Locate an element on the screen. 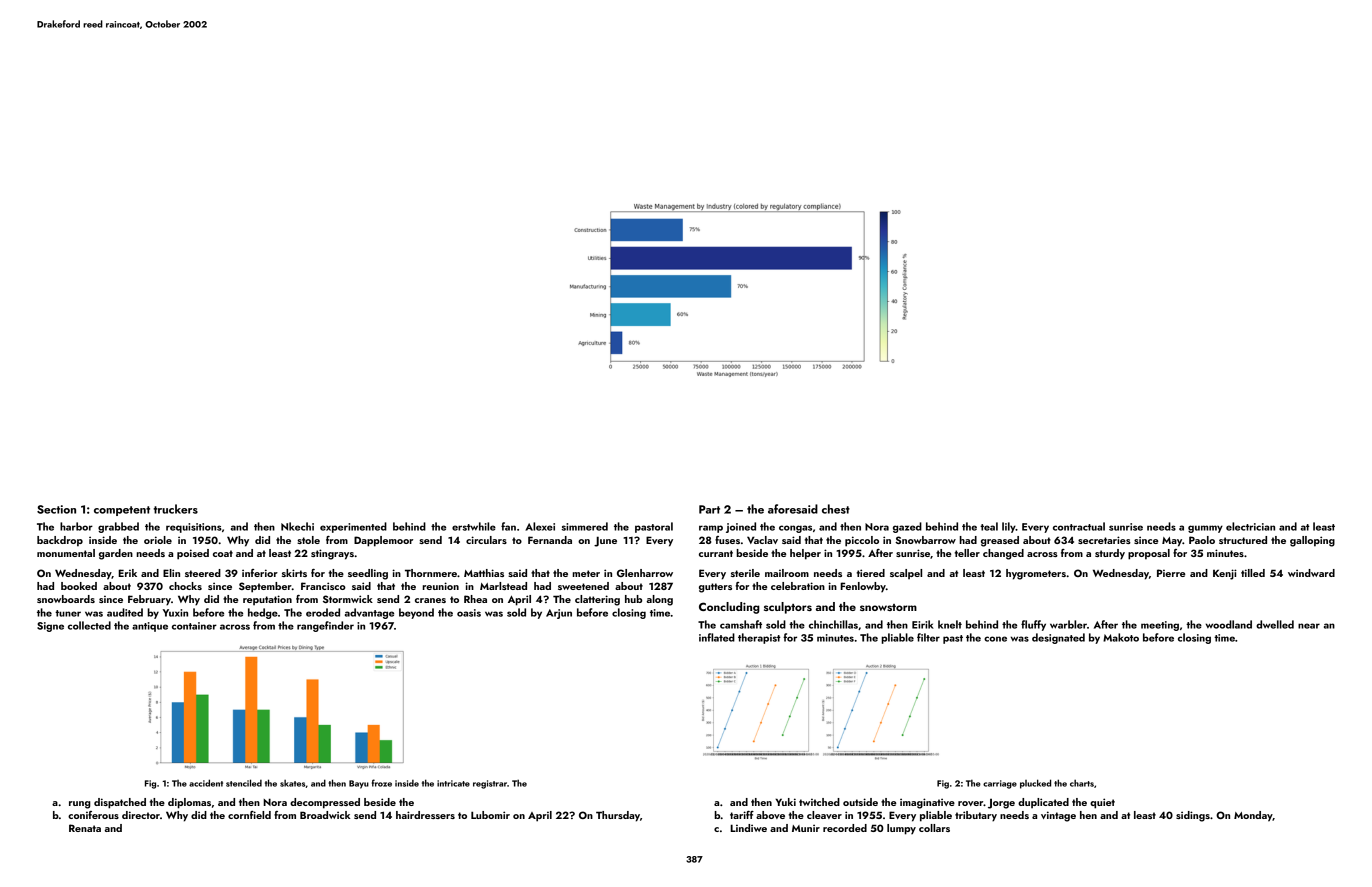 This screenshot has height=887, width=1372. intricate is located at coordinates (453, 783).
